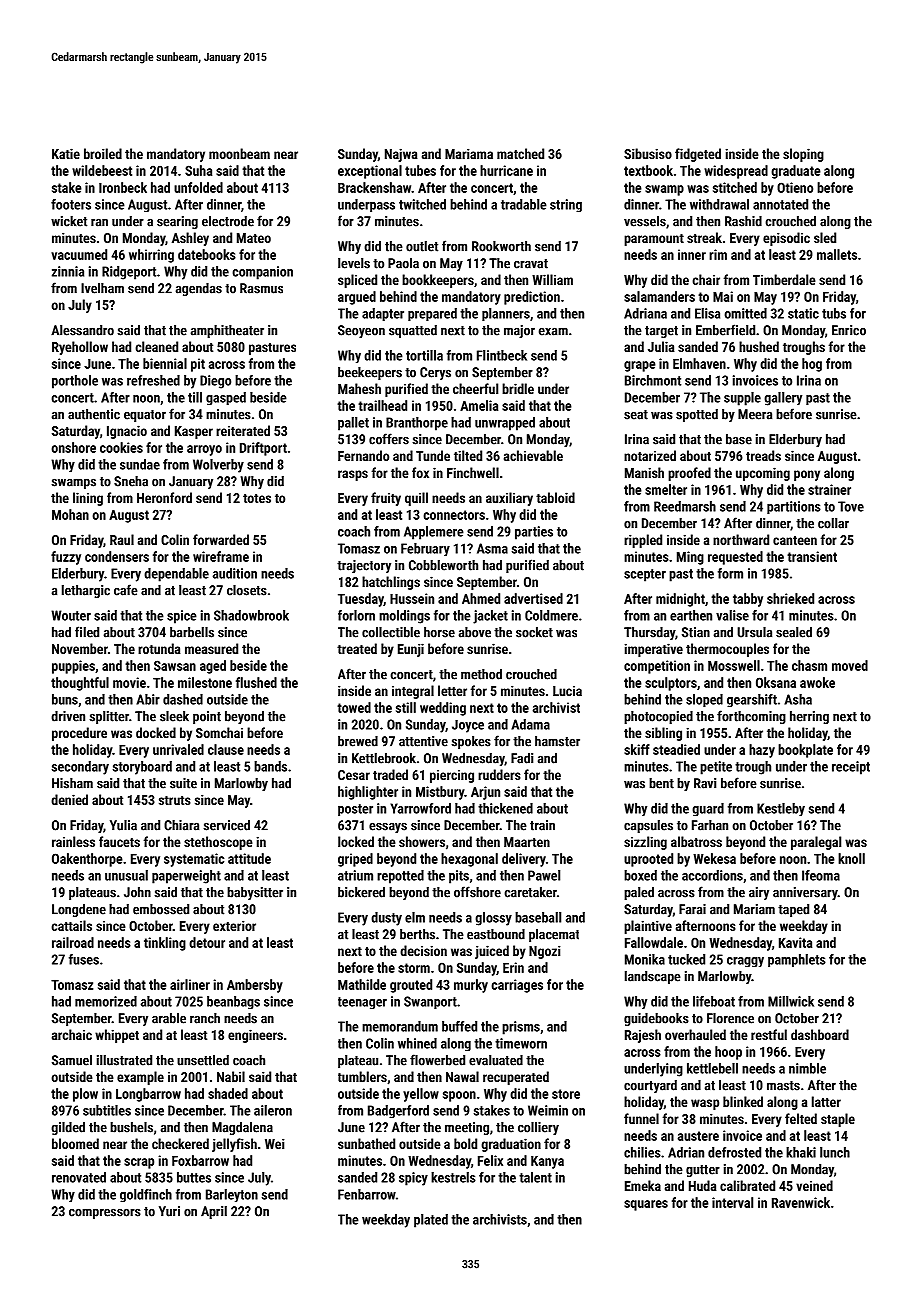 The width and height of the image is (924, 1308). What do you see at coordinates (520, 153) in the image?
I see `matched` at bounding box center [520, 153].
